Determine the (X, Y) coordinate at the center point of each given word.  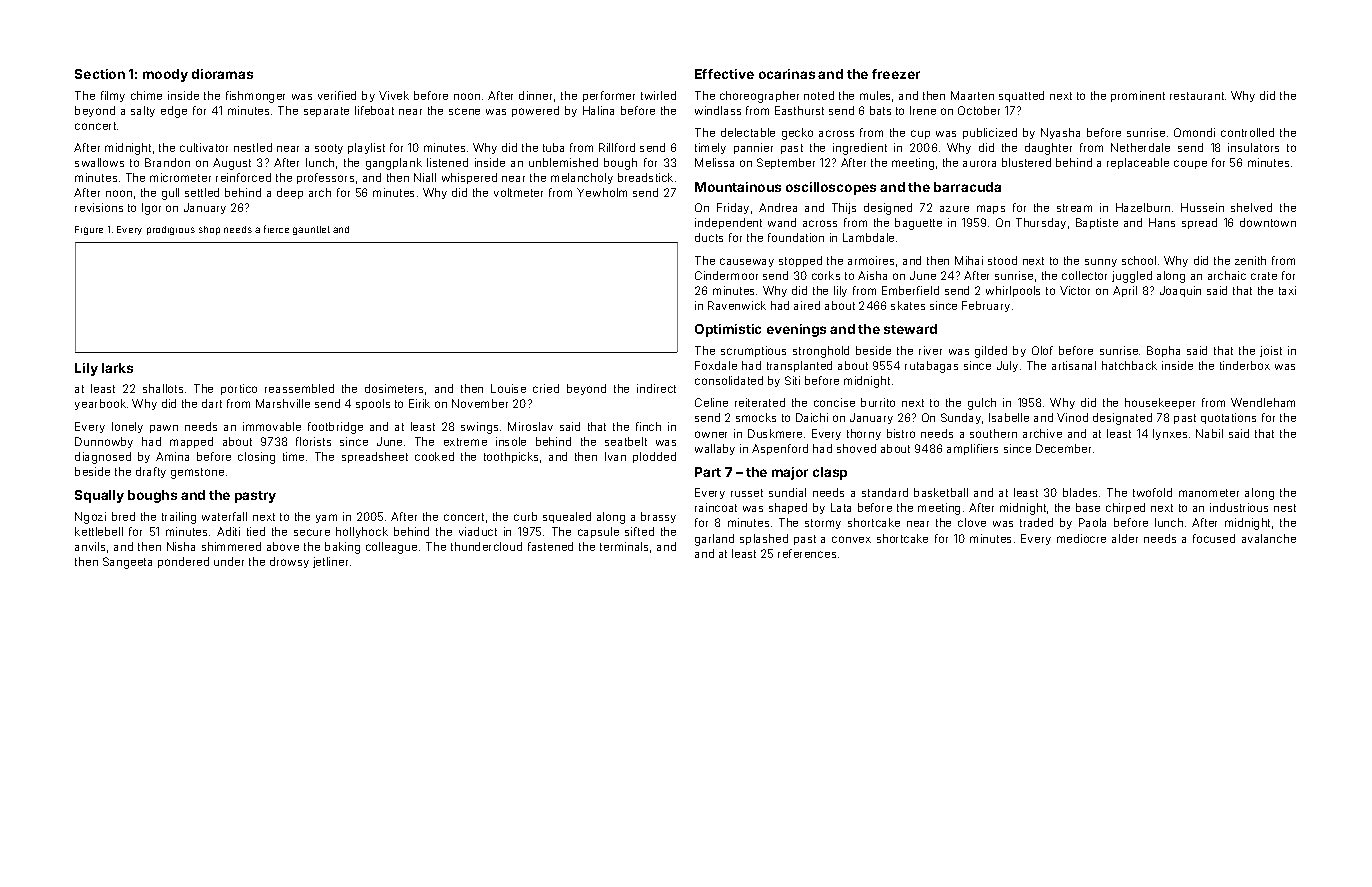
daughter (1048, 149)
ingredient (860, 149)
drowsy (289, 562)
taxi (1287, 290)
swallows (99, 162)
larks (117, 368)
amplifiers (972, 449)
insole (511, 441)
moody (165, 75)
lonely (127, 427)
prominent (1138, 96)
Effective (724, 74)
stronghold (821, 352)
